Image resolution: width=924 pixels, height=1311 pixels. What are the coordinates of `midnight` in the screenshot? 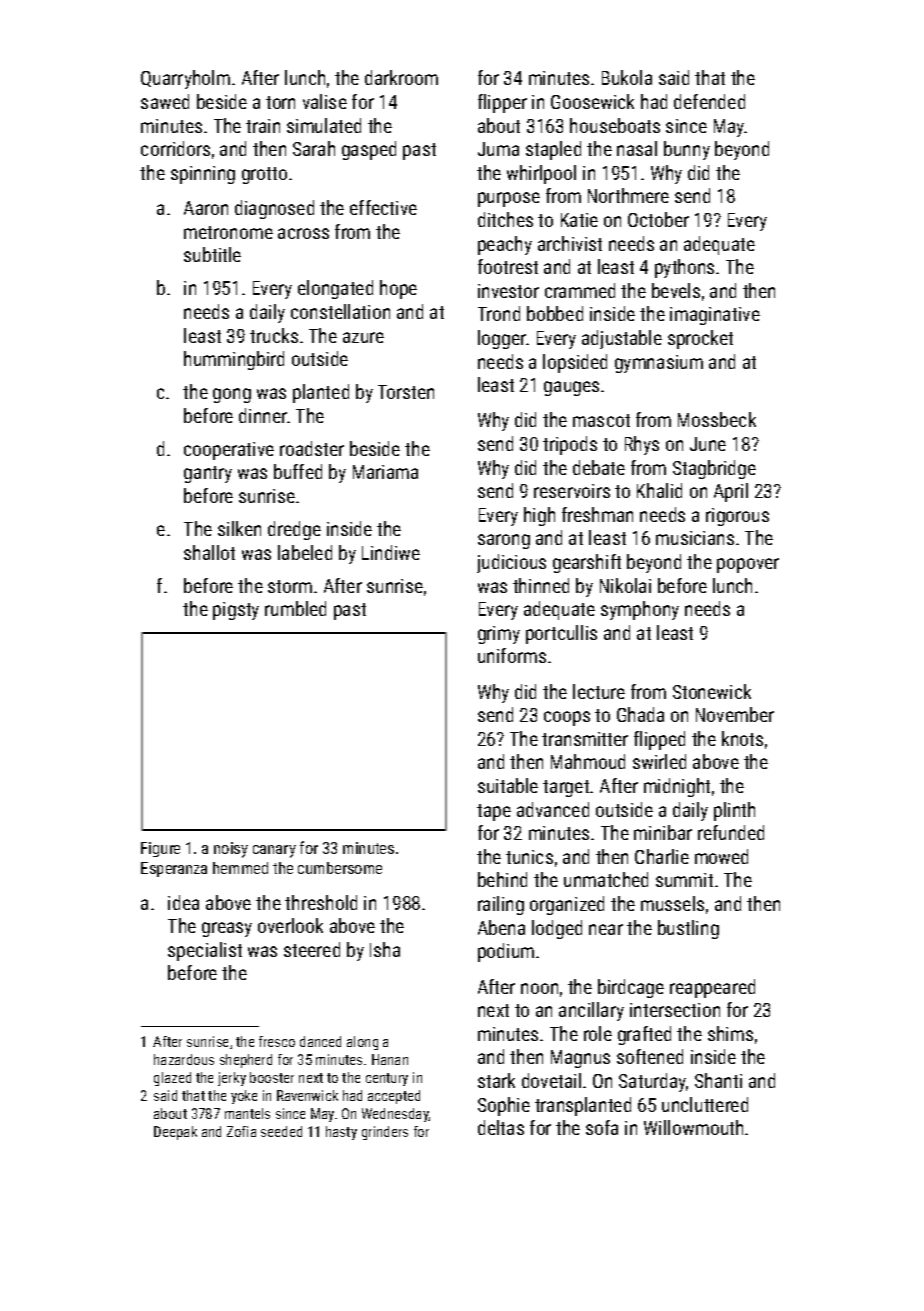 It's located at (677, 787).
